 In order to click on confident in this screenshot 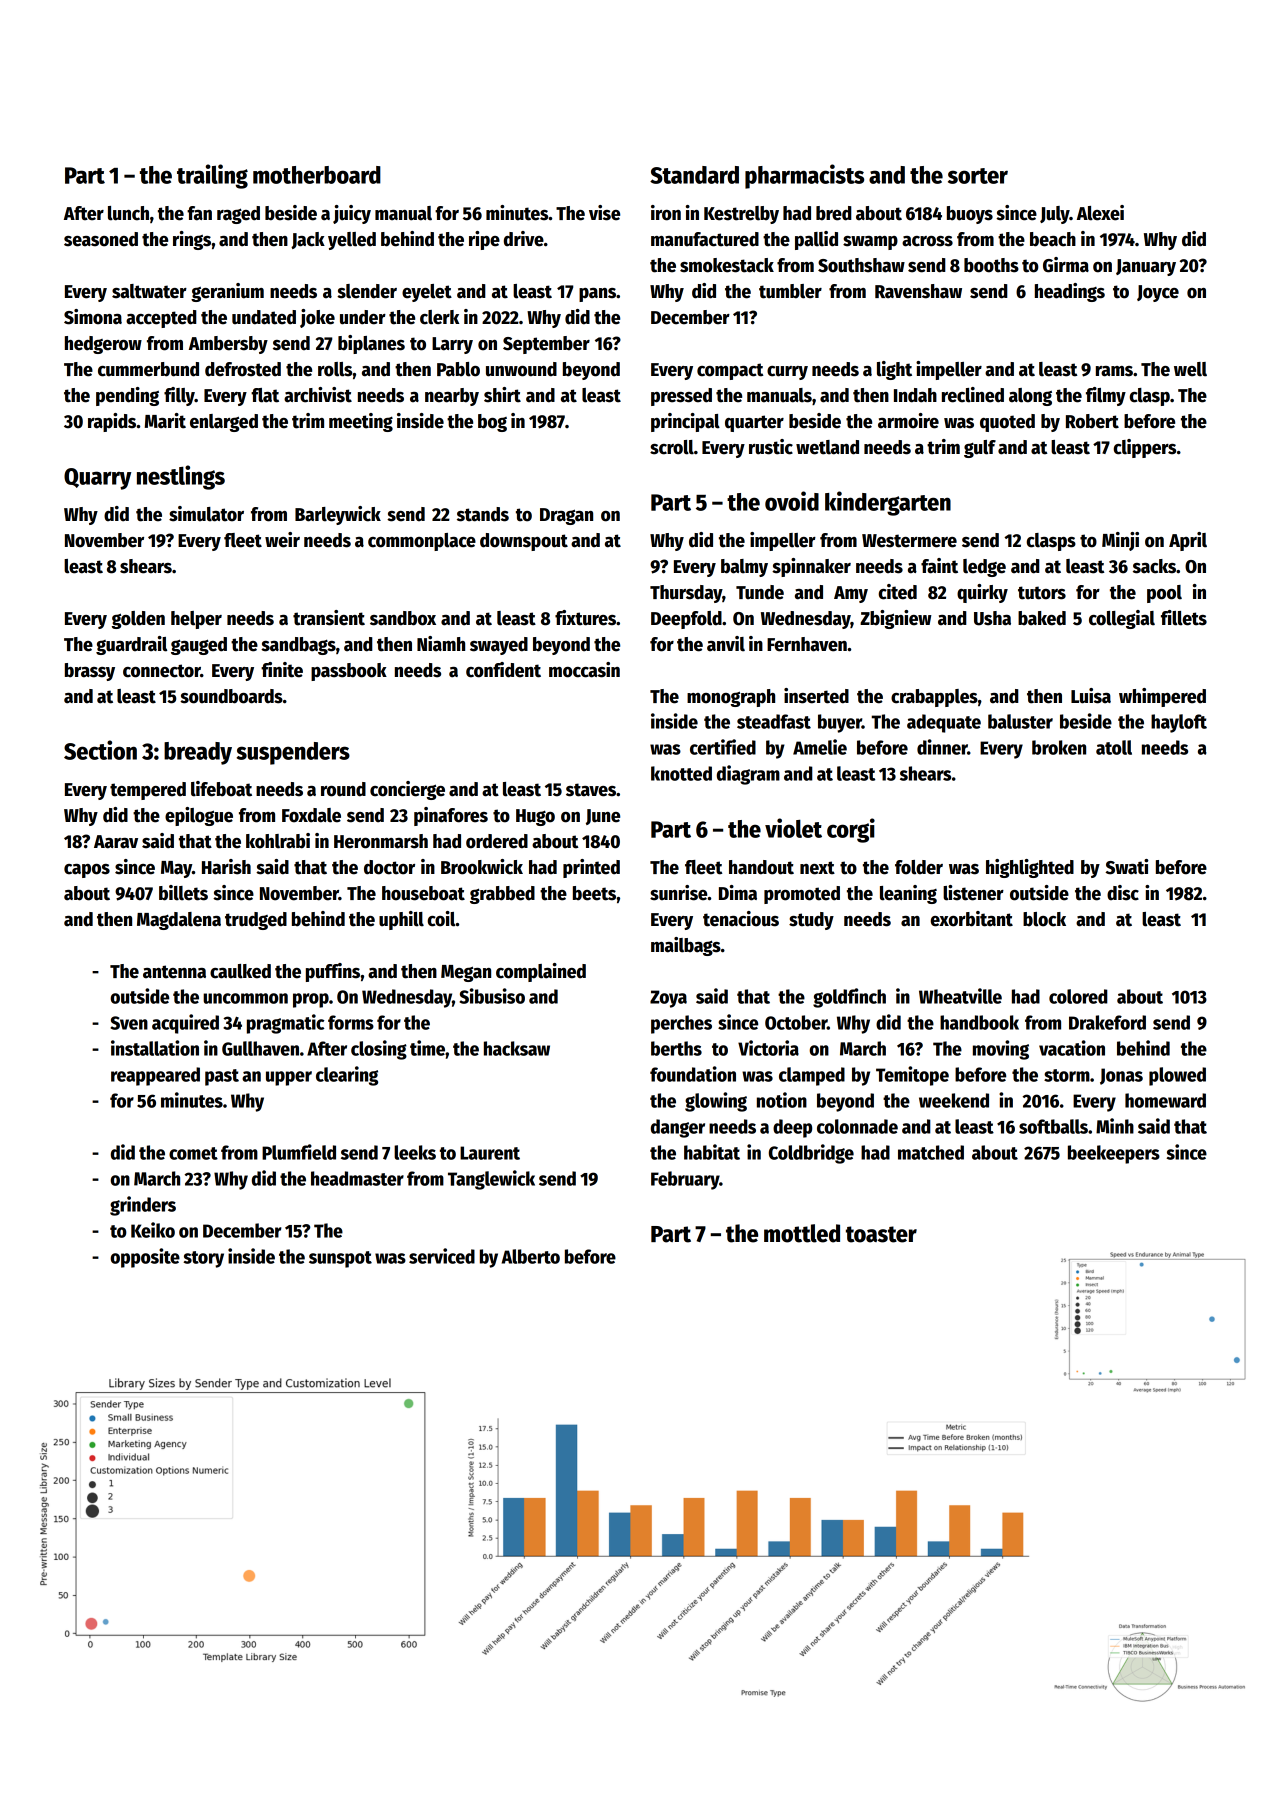, I will do `click(503, 670)`.
